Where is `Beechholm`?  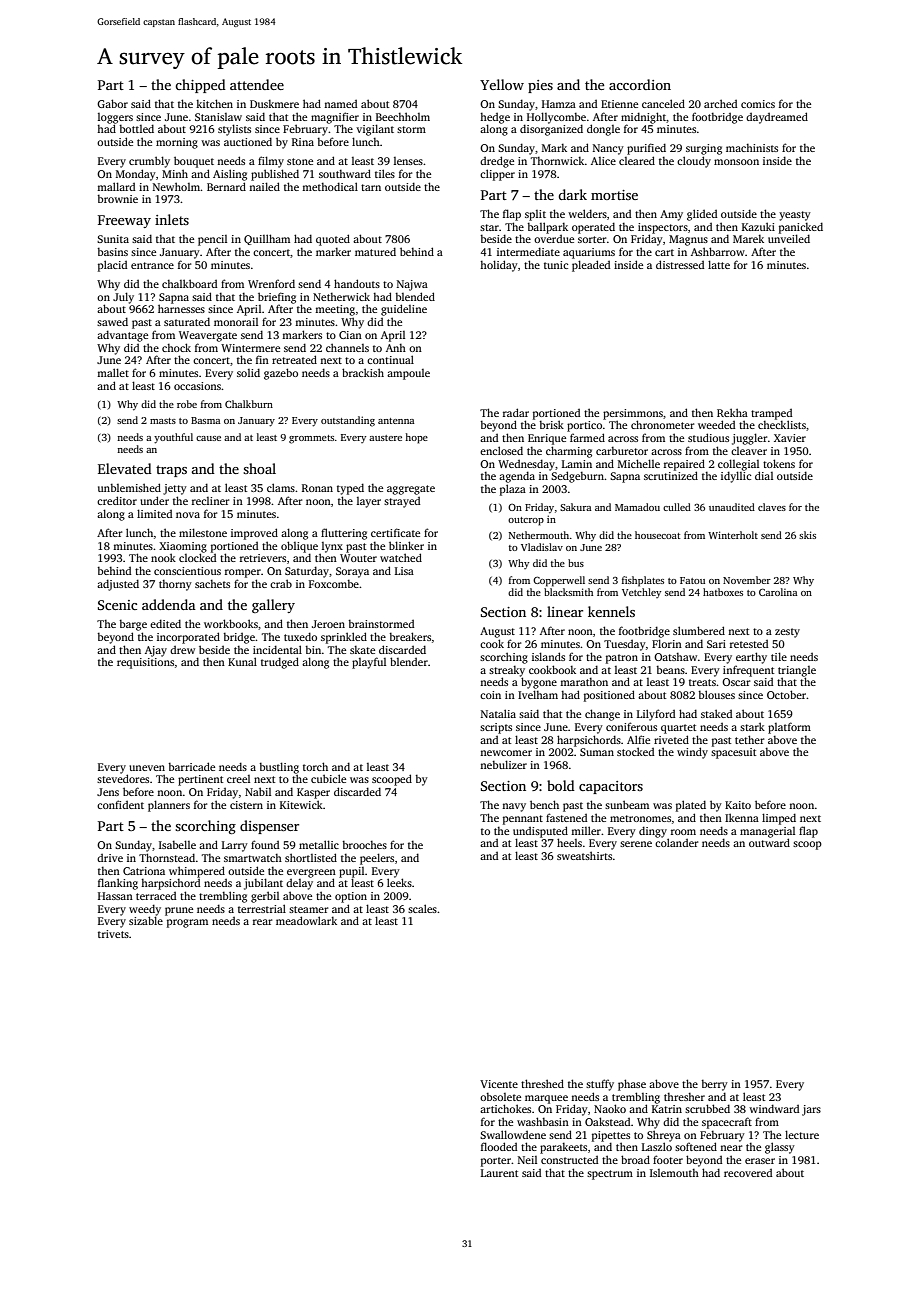 Beechholm is located at coordinates (403, 116).
